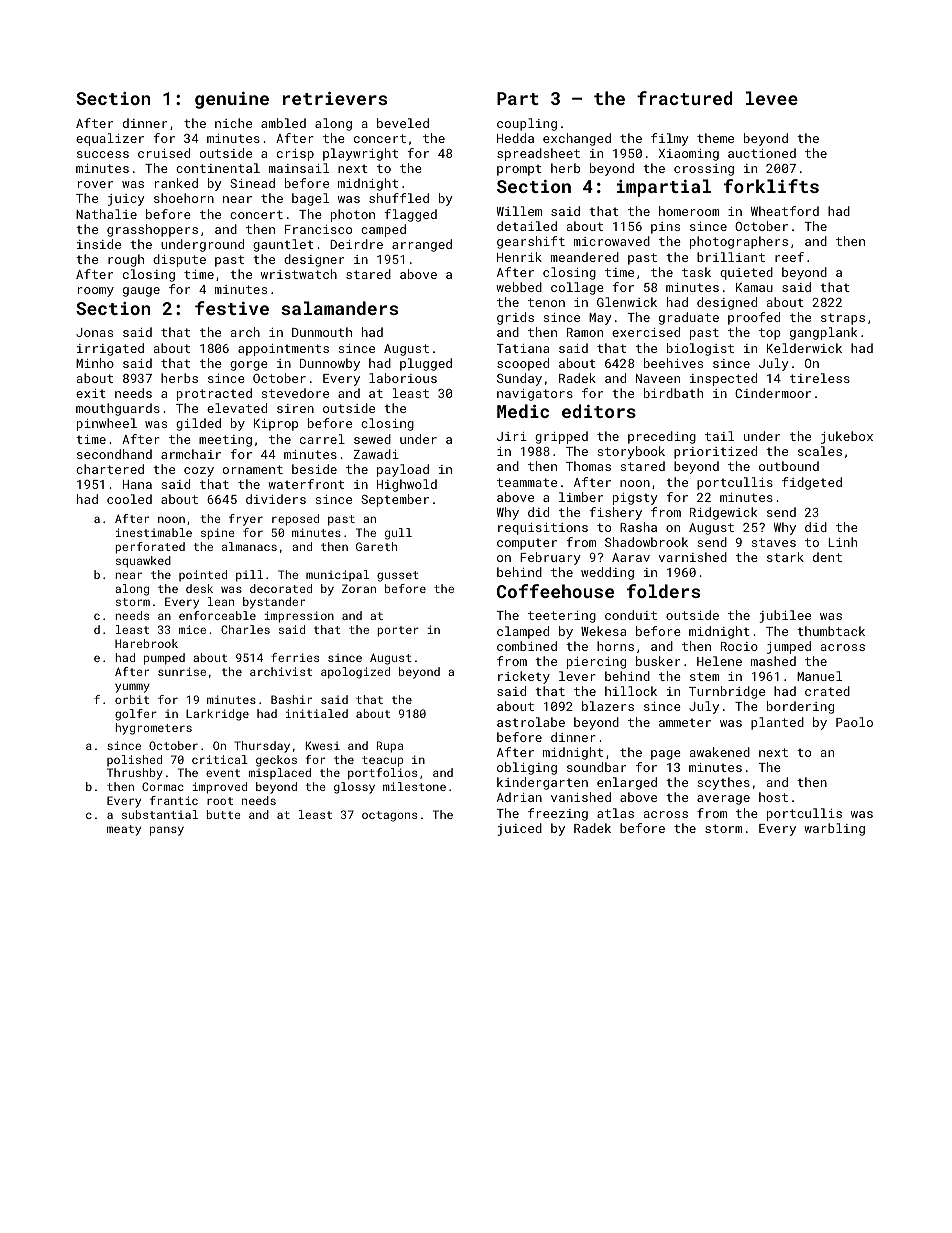 The height and width of the screenshot is (1233, 952). What do you see at coordinates (134, 760) in the screenshot?
I see `polished` at bounding box center [134, 760].
